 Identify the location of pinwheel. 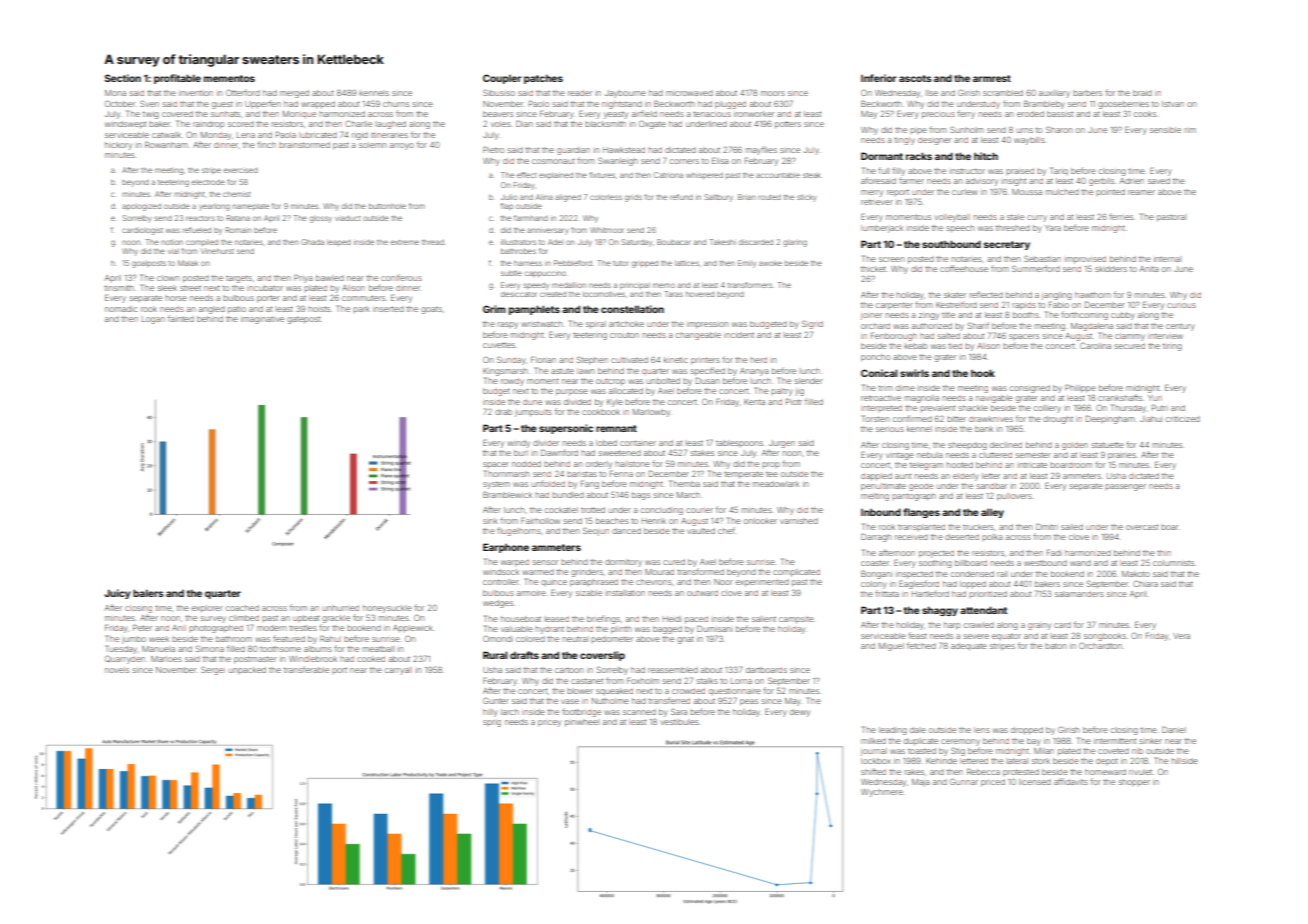
(581, 723).
